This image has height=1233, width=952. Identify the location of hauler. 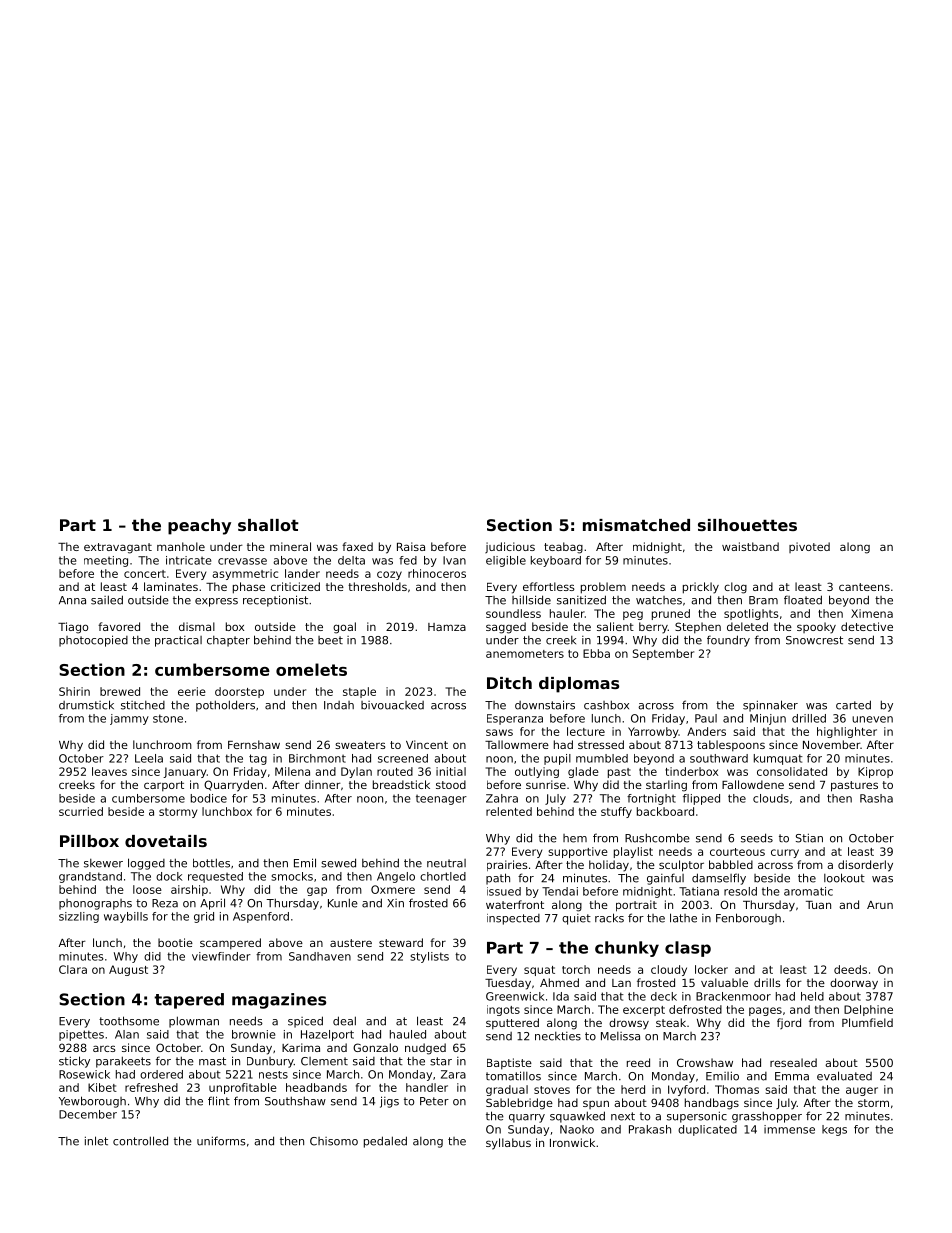
(567, 613).
